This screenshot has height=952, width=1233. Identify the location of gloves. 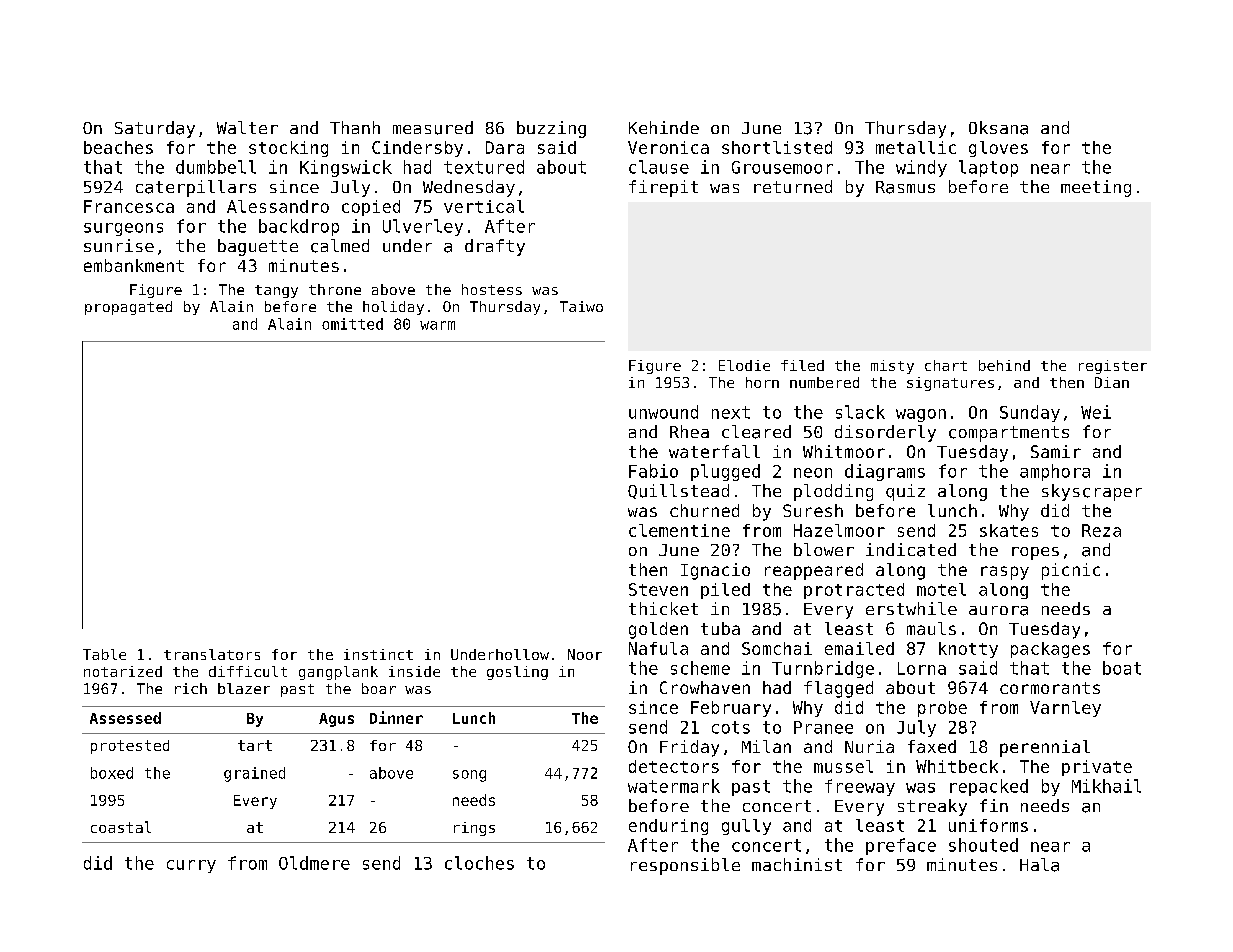
(998, 149).
